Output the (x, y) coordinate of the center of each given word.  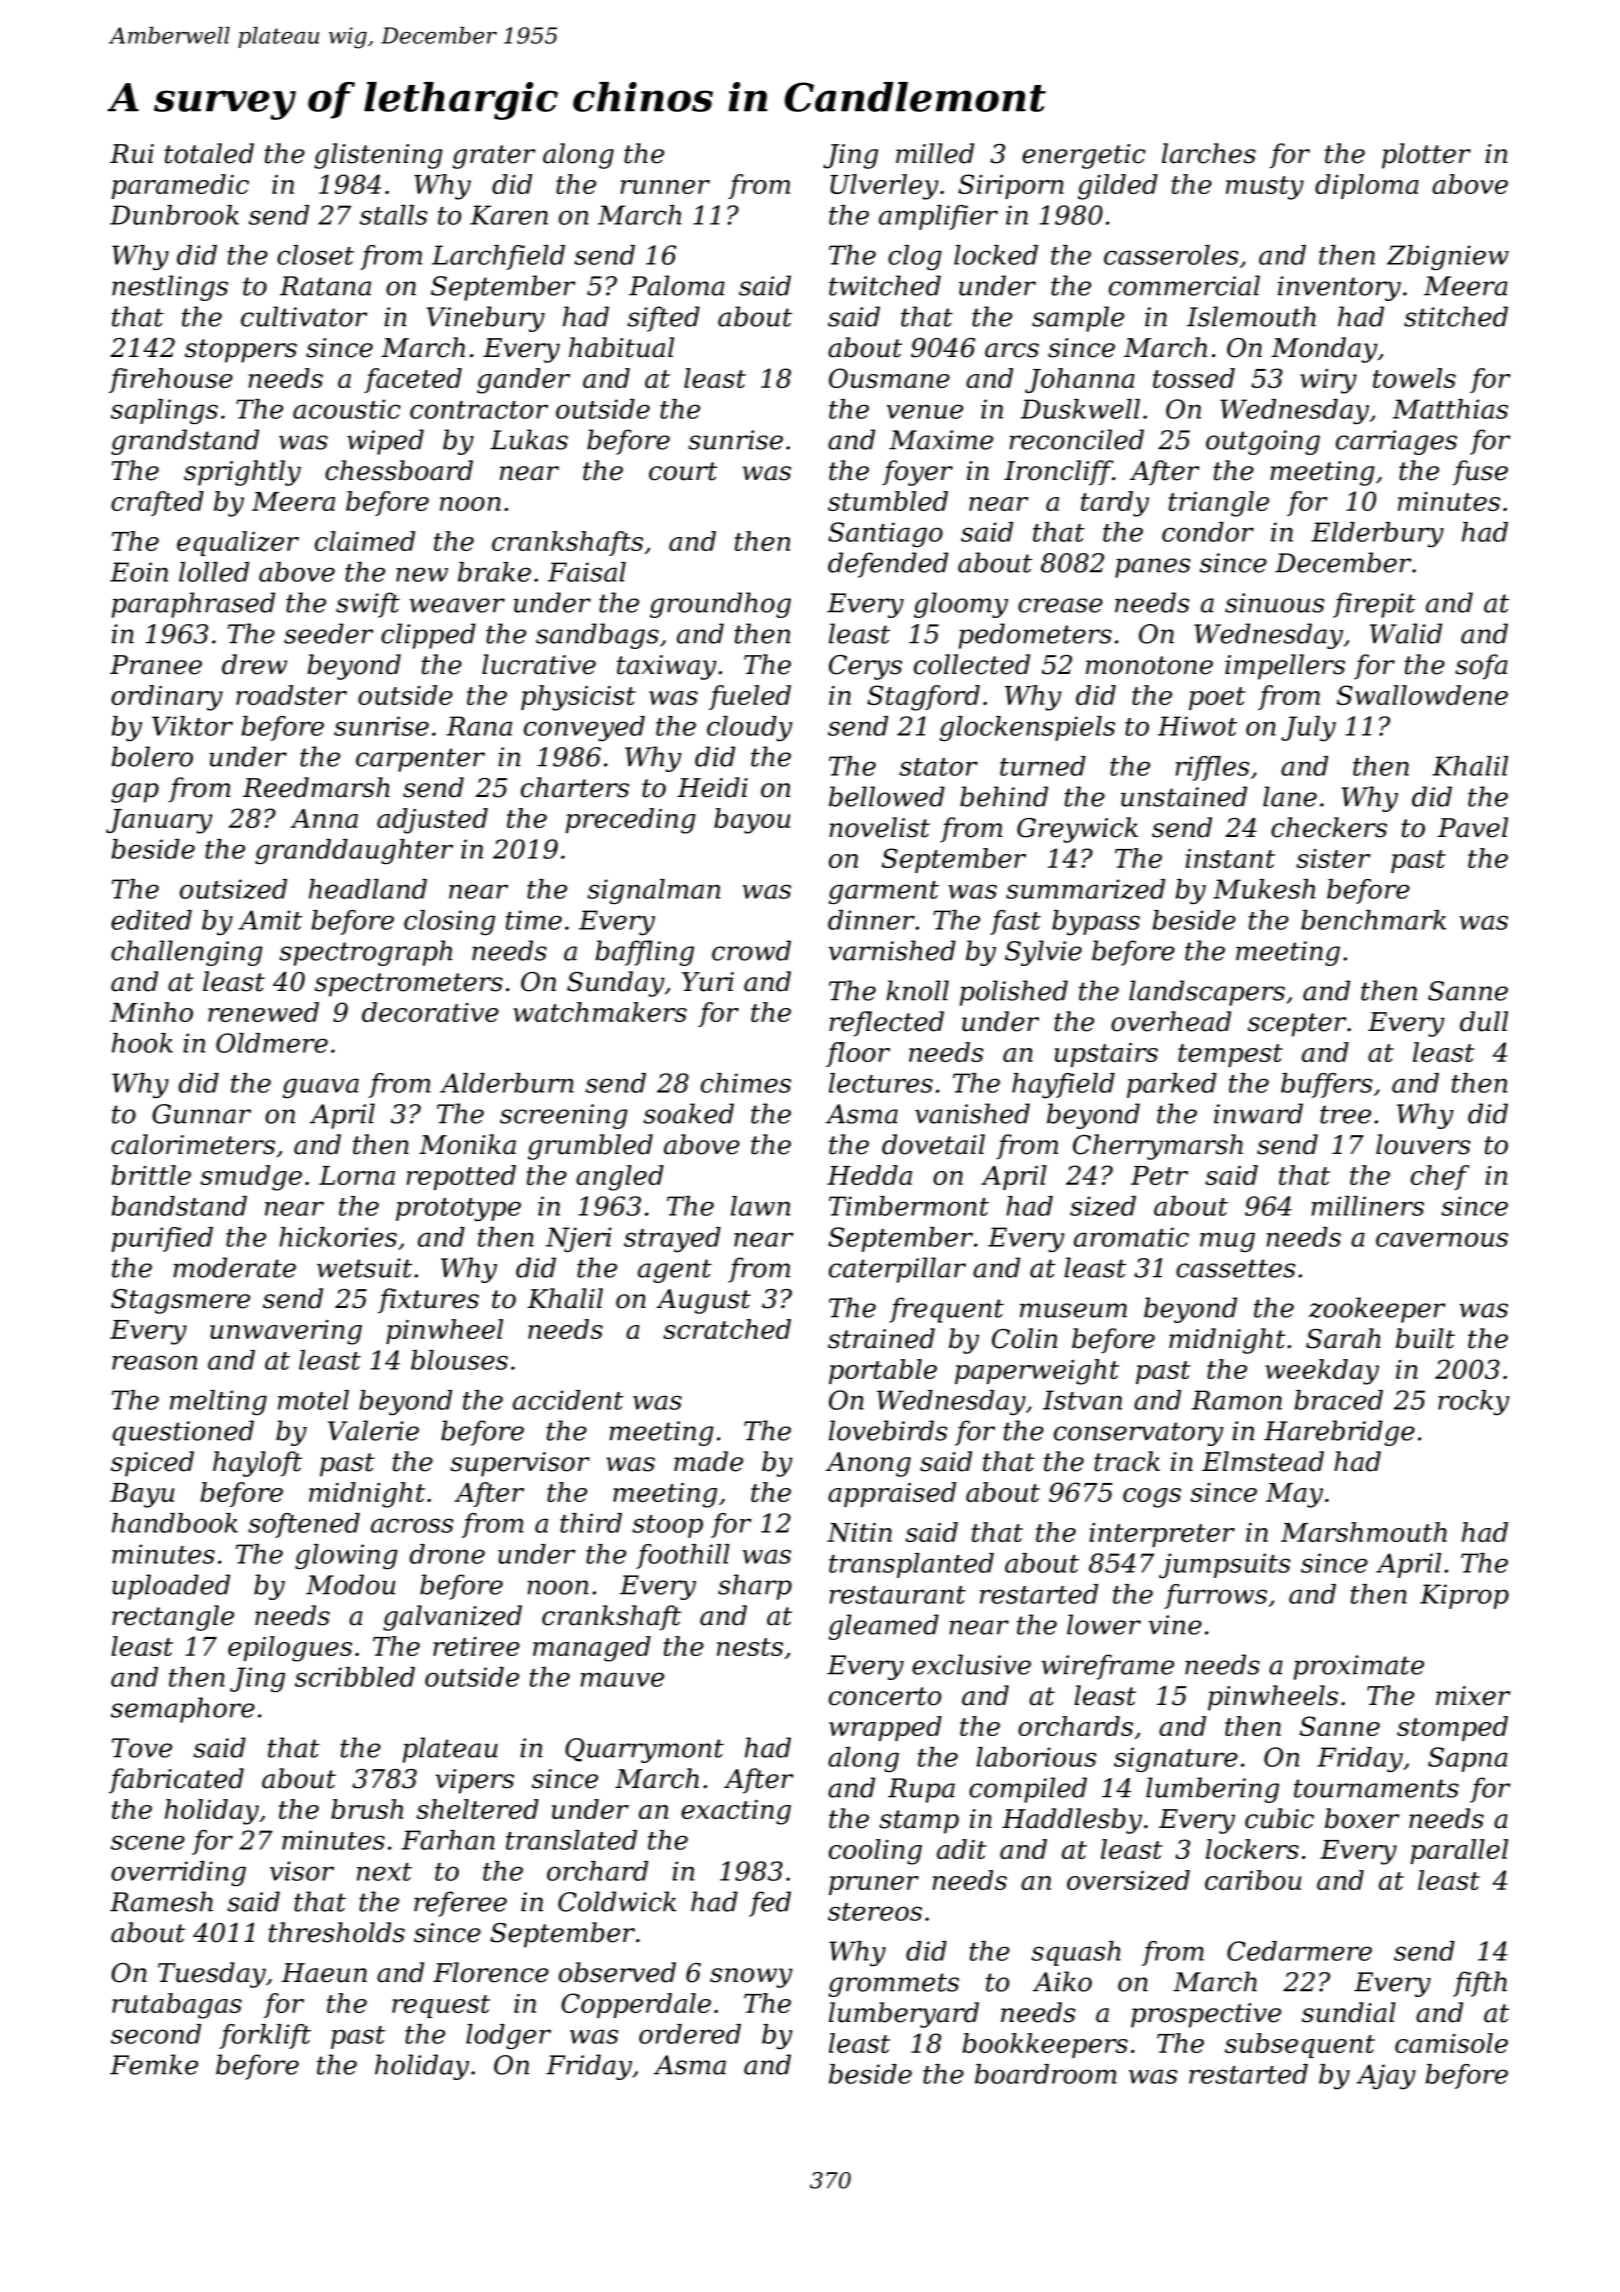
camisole (1451, 2043)
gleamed (884, 1627)
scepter (1297, 1025)
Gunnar (201, 1114)
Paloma (677, 285)
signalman (653, 891)
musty (1265, 188)
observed (617, 1972)
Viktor (192, 726)
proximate (1359, 1667)
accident (568, 1400)
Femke (154, 2064)
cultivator (304, 316)
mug (1227, 1242)
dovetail (933, 1144)
